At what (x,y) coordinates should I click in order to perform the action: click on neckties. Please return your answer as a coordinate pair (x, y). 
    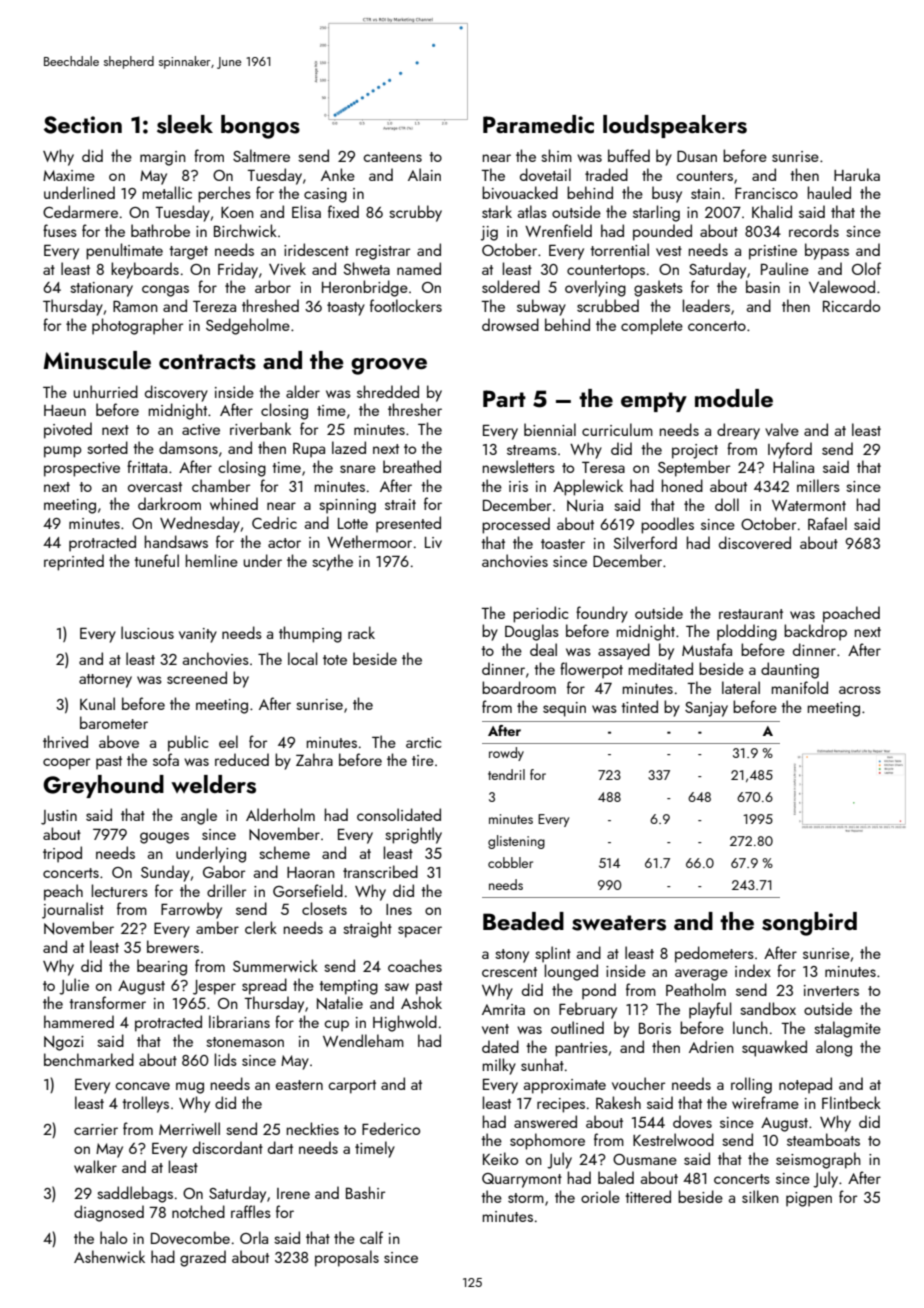
    Looking at the image, I should click on (313, 1128).
